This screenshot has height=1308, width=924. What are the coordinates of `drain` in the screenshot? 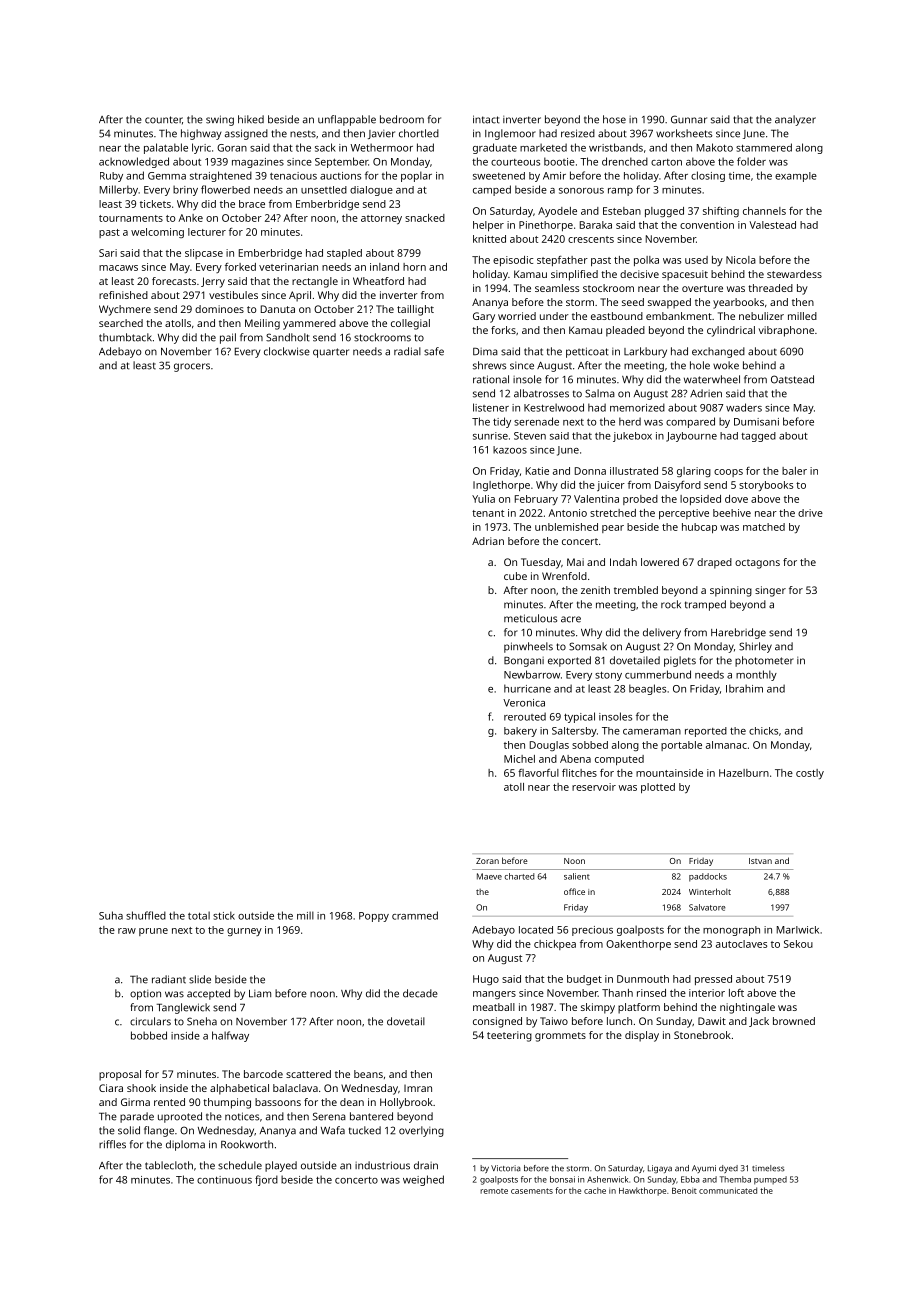 It's located at (426, 1165).
